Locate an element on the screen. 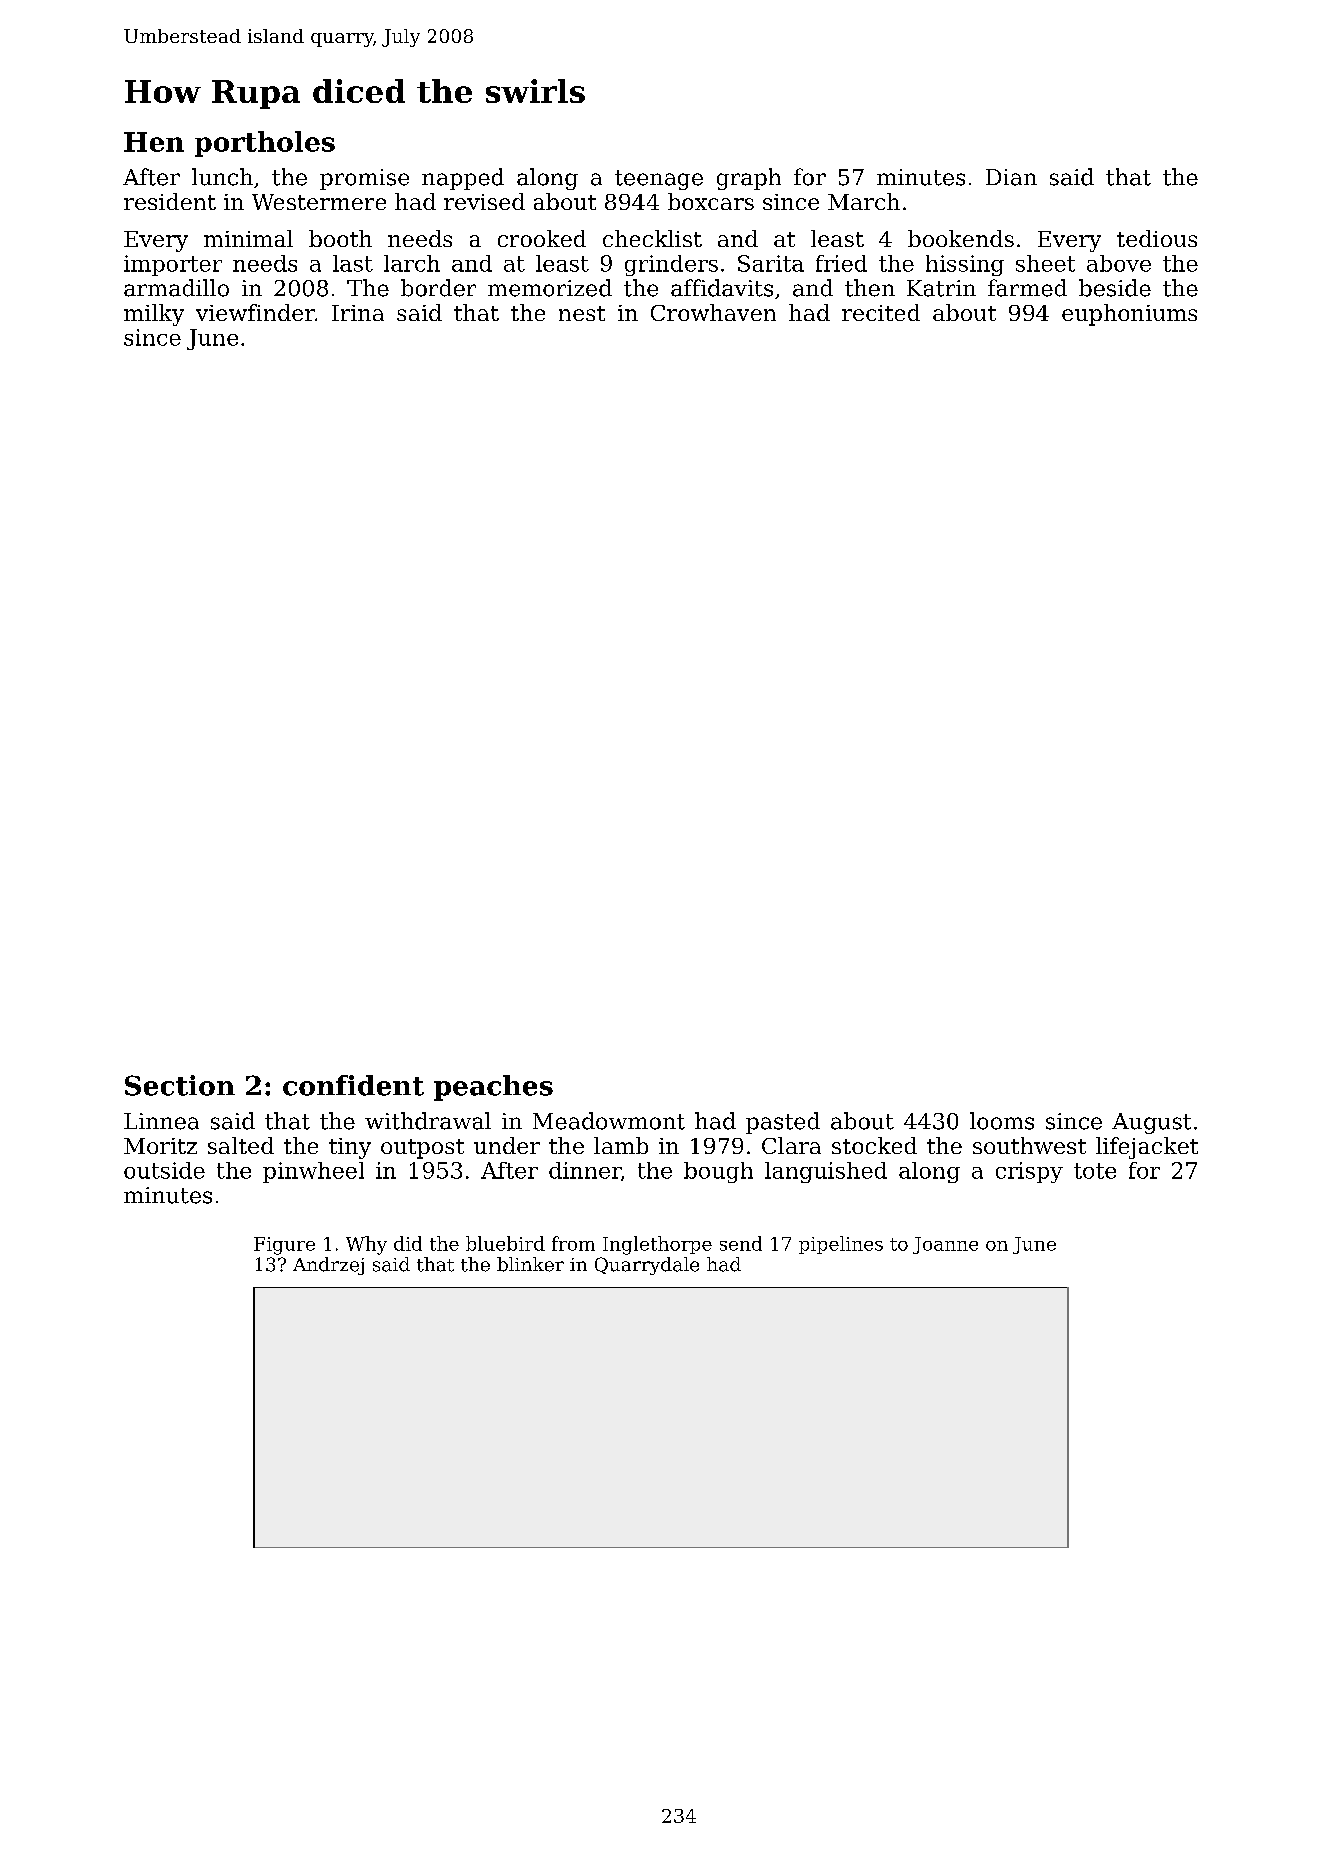 This screenshot has height=1869, width=1322. August is located at coordinates (1151, 1123).
